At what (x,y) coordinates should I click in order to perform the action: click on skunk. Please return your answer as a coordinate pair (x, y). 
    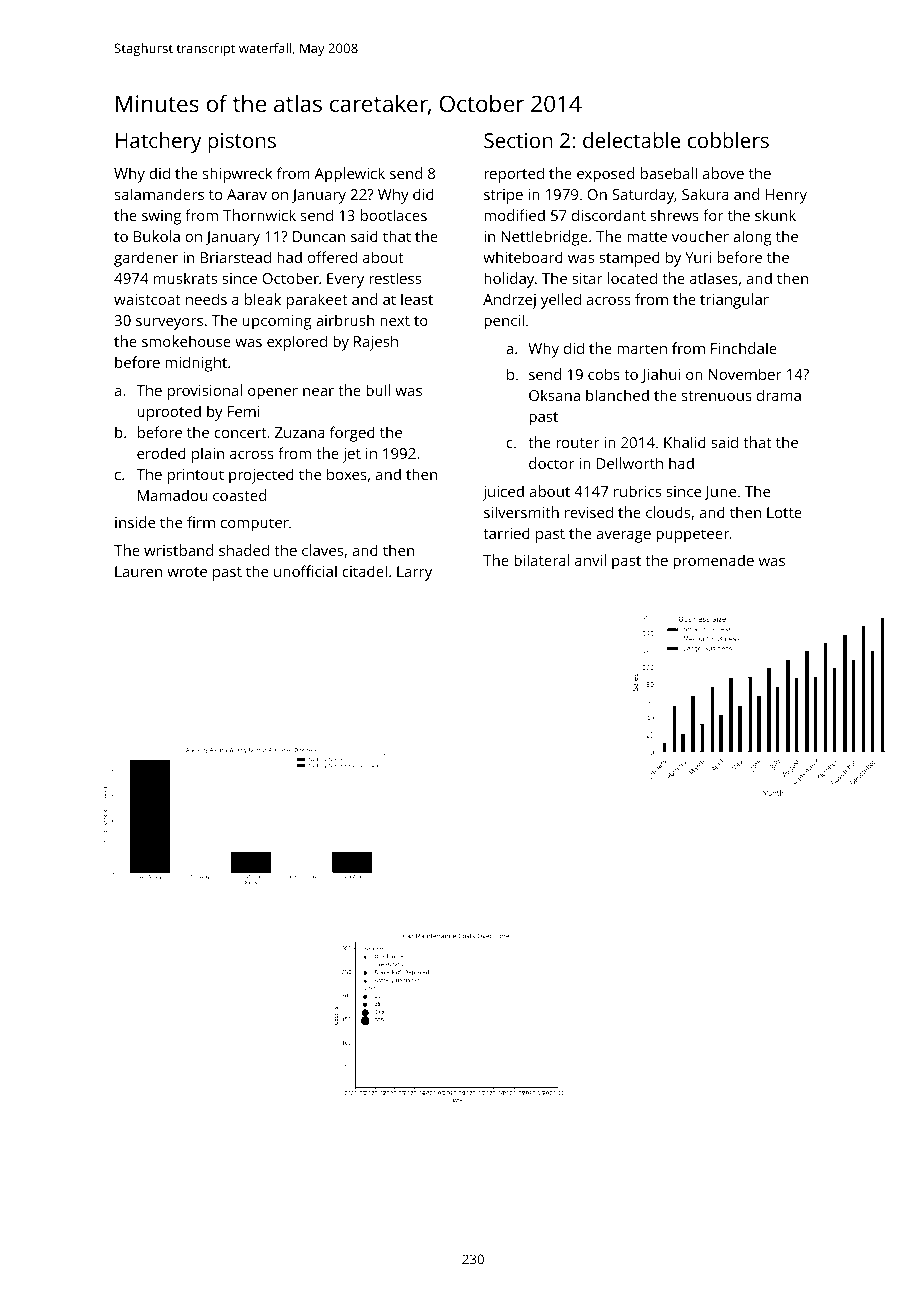
    Looking at the image, I should click on (775, 215).
